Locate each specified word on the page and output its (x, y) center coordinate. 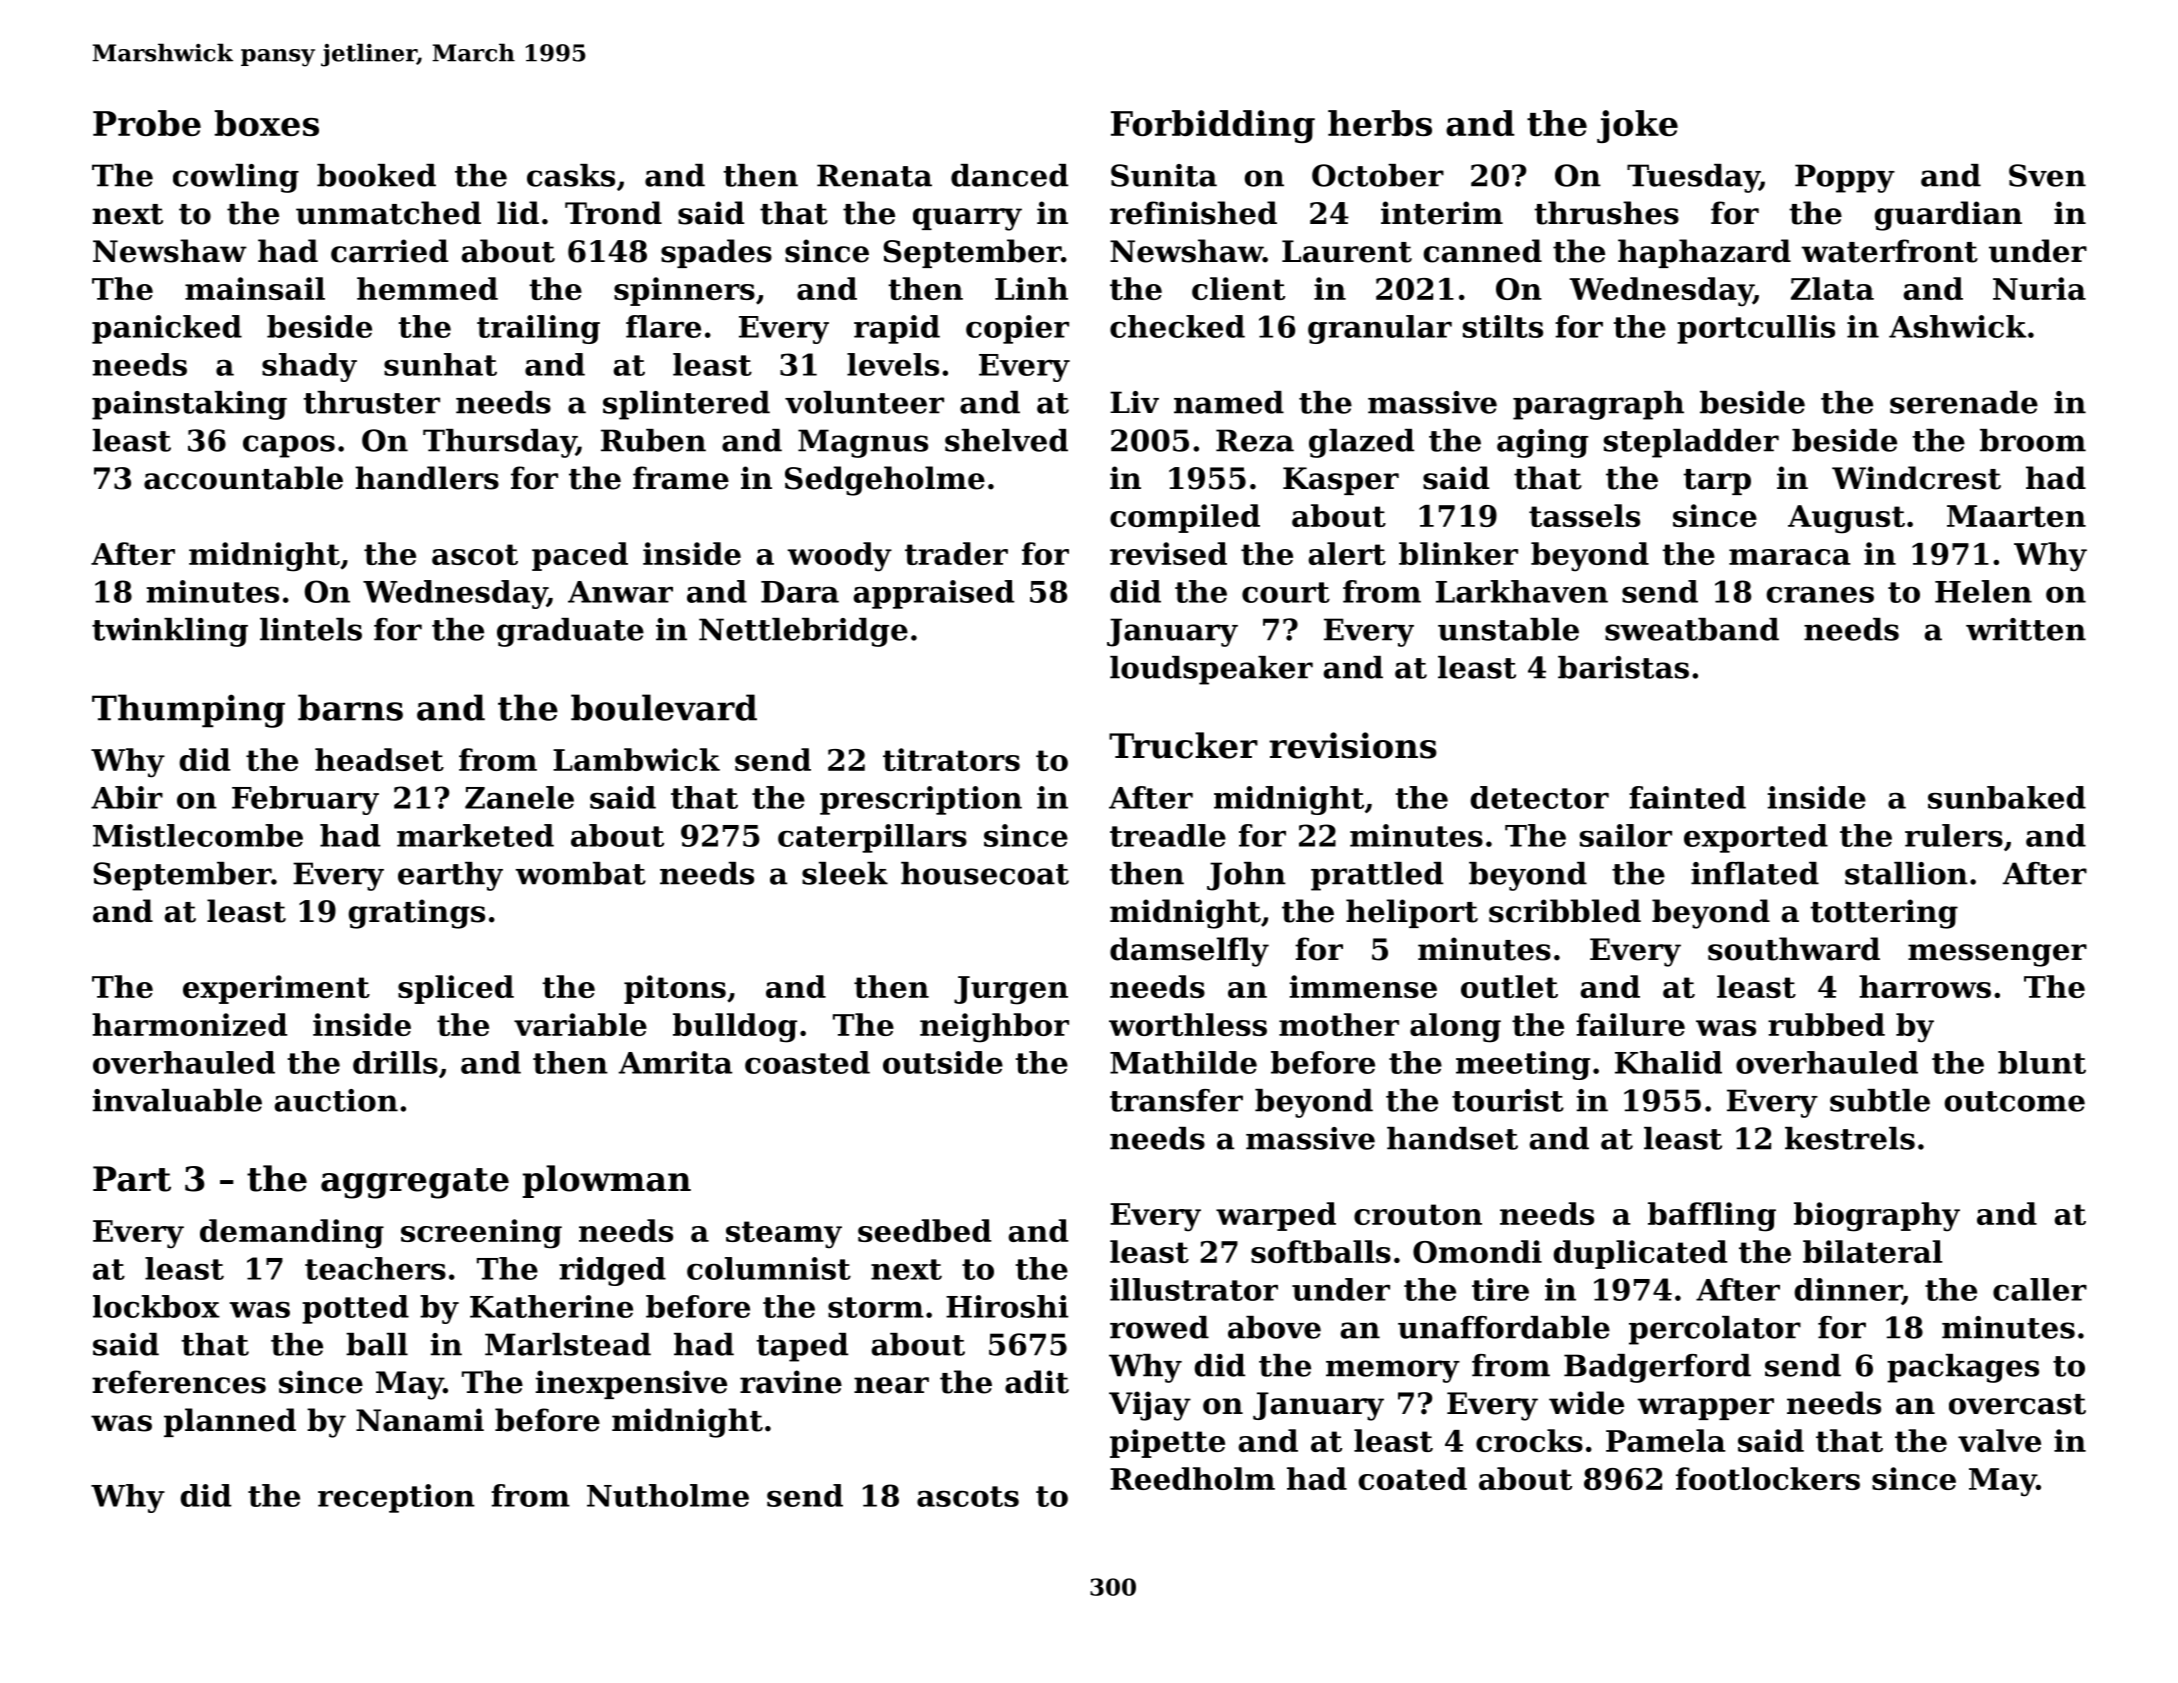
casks (571, 175)
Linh (1031, 288)
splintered (686, 405)
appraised (934, 594)
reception (396, 1498)
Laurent (1347, 251)
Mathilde (1183, 1062)
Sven (2047, 175)
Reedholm (1192, 1478)
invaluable (177, 1100)
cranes (1820, 595)
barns (350, 707)
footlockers (1768, 1478)
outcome (2014, 1101)
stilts (1503, 326)
